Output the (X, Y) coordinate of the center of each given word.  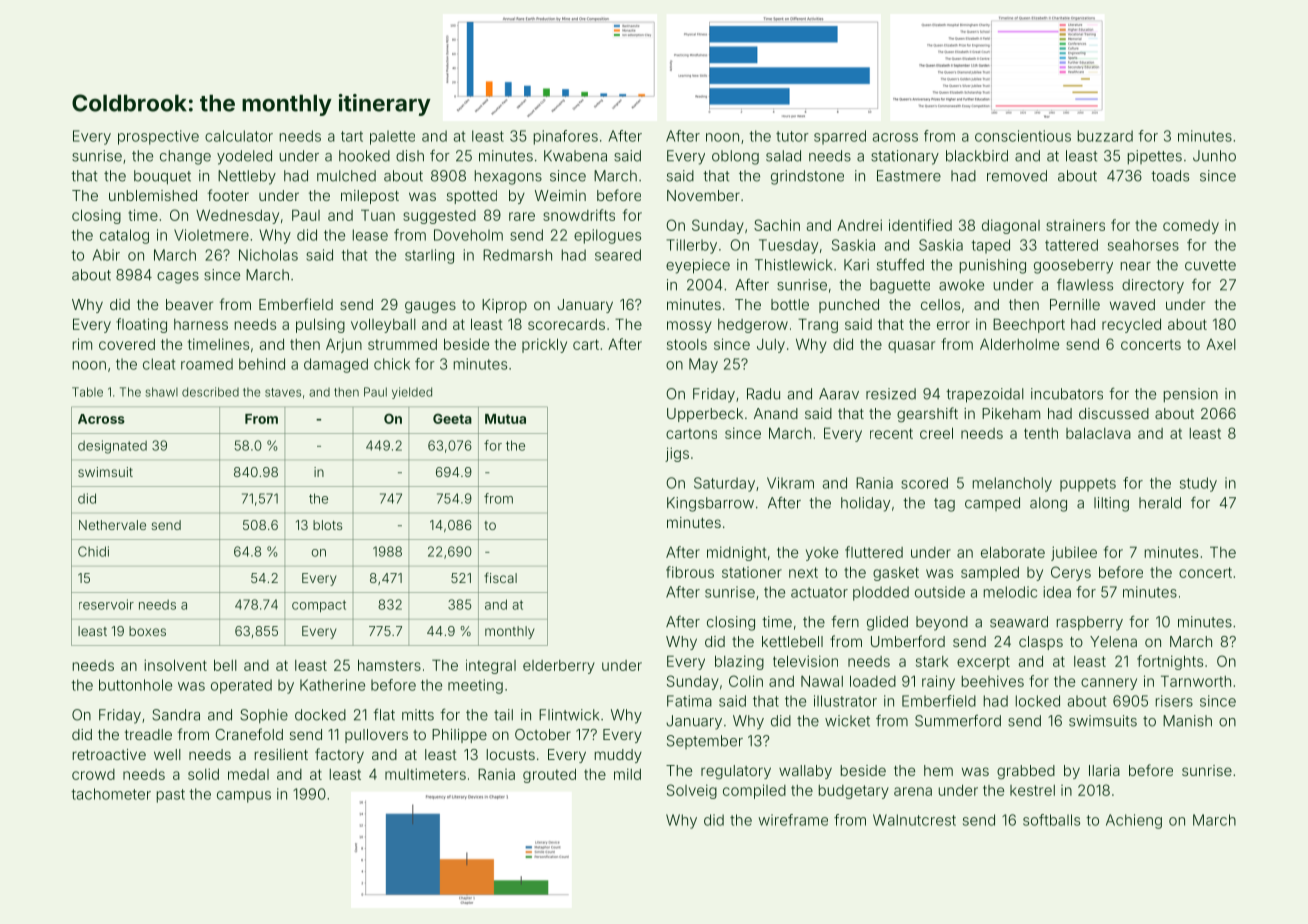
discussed (1114, 413)
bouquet (162, 177)
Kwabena (575, 156)
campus (244, 797)
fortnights (1170, 662)
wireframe (793, 820)
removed (1017, 176)
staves (283, 392)
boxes (147, 631)
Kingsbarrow (710, 504)
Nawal (822, 681)
